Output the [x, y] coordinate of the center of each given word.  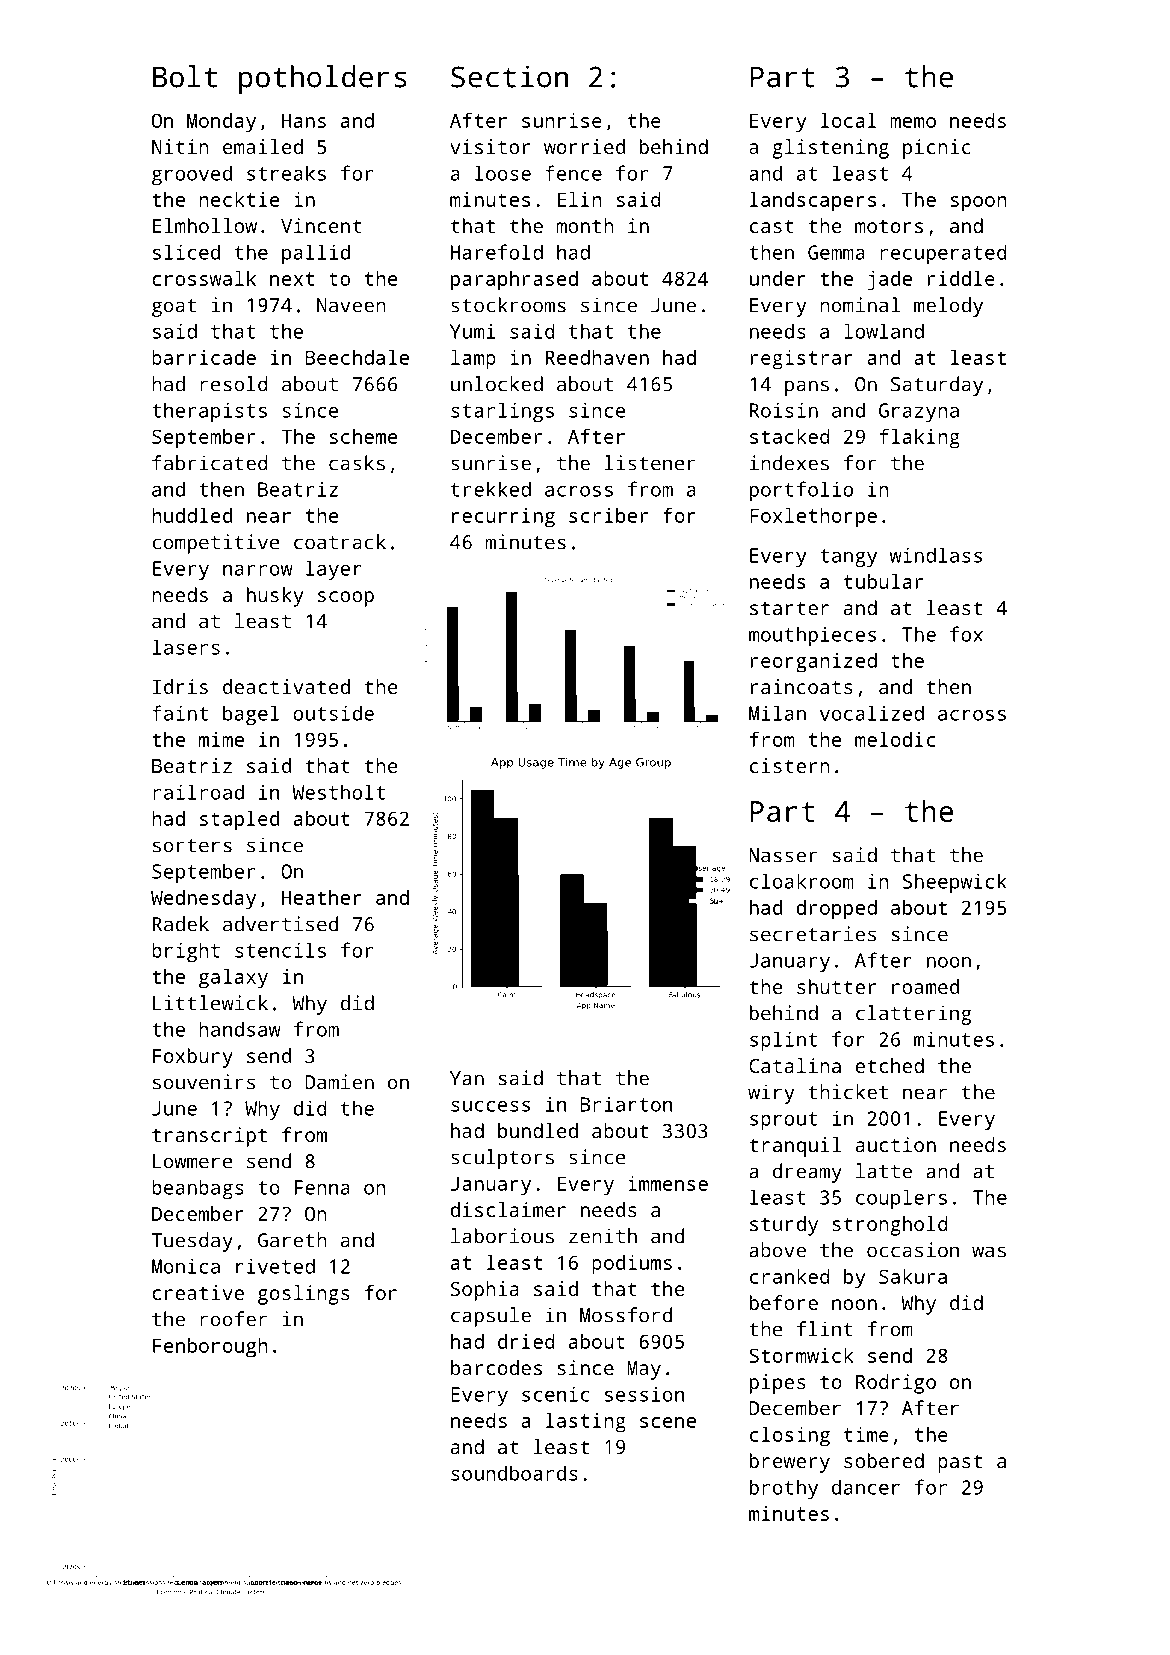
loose [503, 173]
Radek [181, 924]
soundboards [514, 1473]
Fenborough [210, 1348]
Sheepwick [955, 883]
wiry [771, 1094]
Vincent [321, 225]
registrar [802, 360]
